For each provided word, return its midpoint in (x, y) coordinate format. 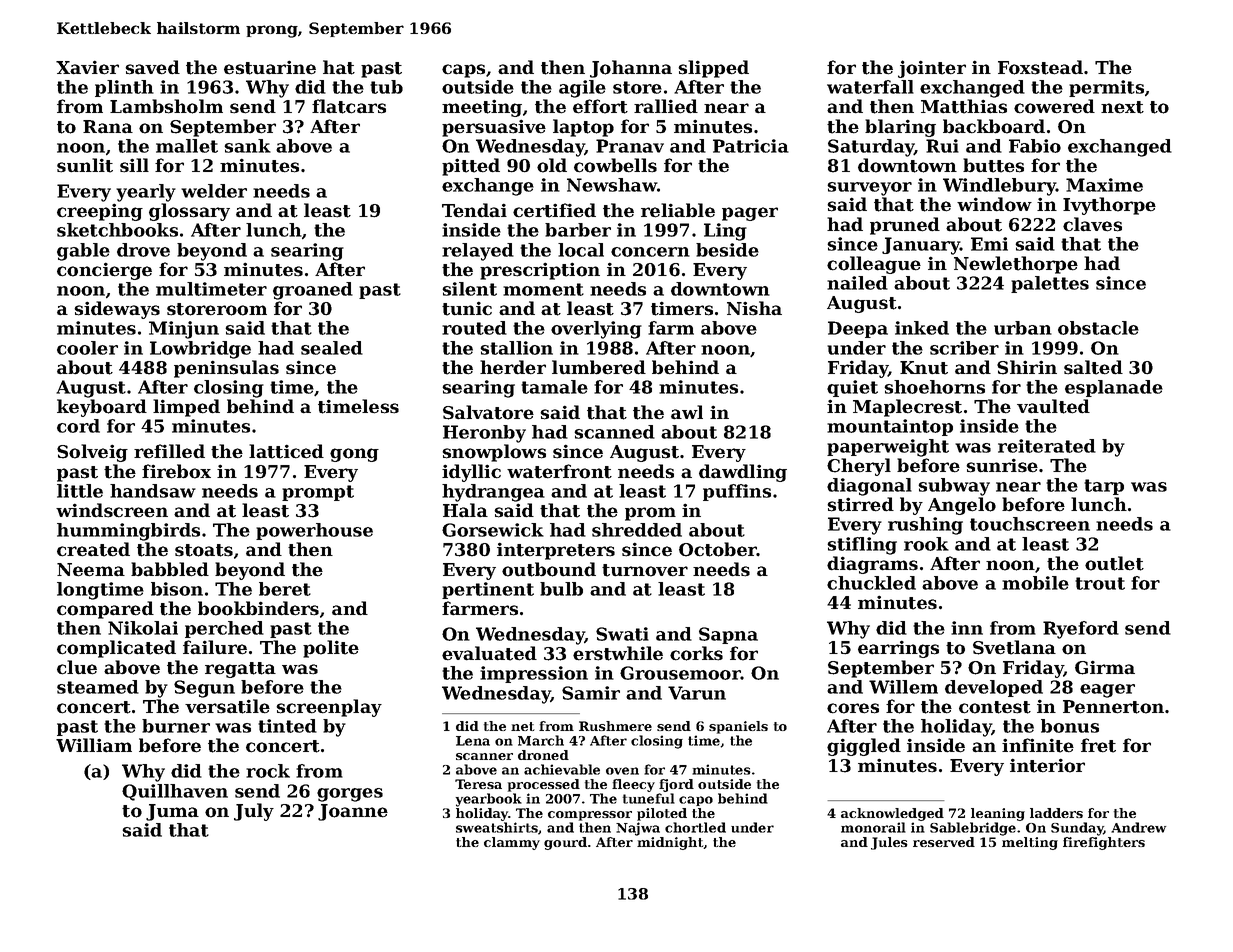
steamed (98, 687)
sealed (332, 348)
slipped (713, 69)
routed (474, 328)
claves (1092, 224)
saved (152, 67)
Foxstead (1040, 67)
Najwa (638, 829)
